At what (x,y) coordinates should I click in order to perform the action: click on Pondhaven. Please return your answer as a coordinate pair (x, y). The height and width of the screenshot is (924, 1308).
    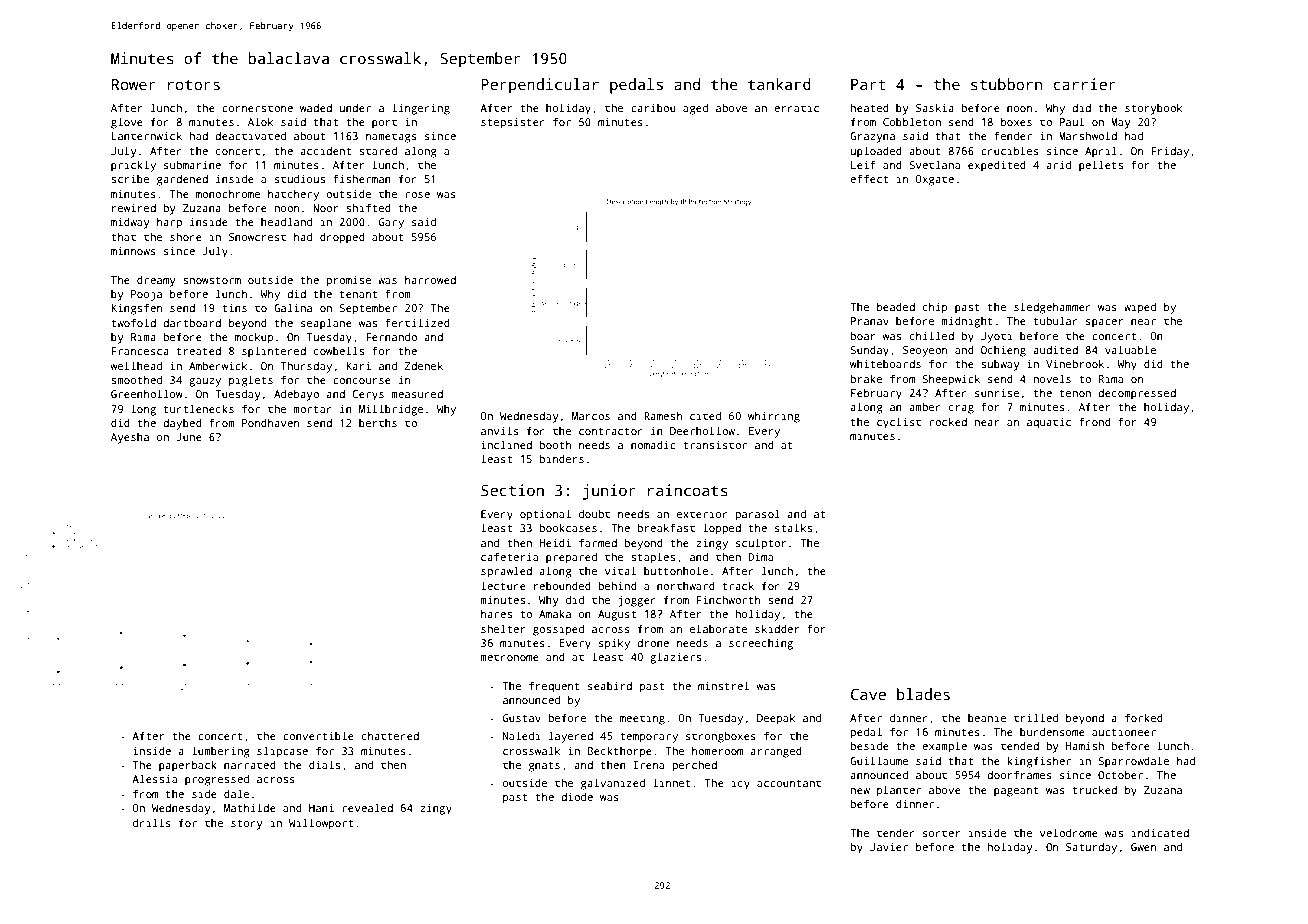
    Looking at the image, I should click on (270, 423).
